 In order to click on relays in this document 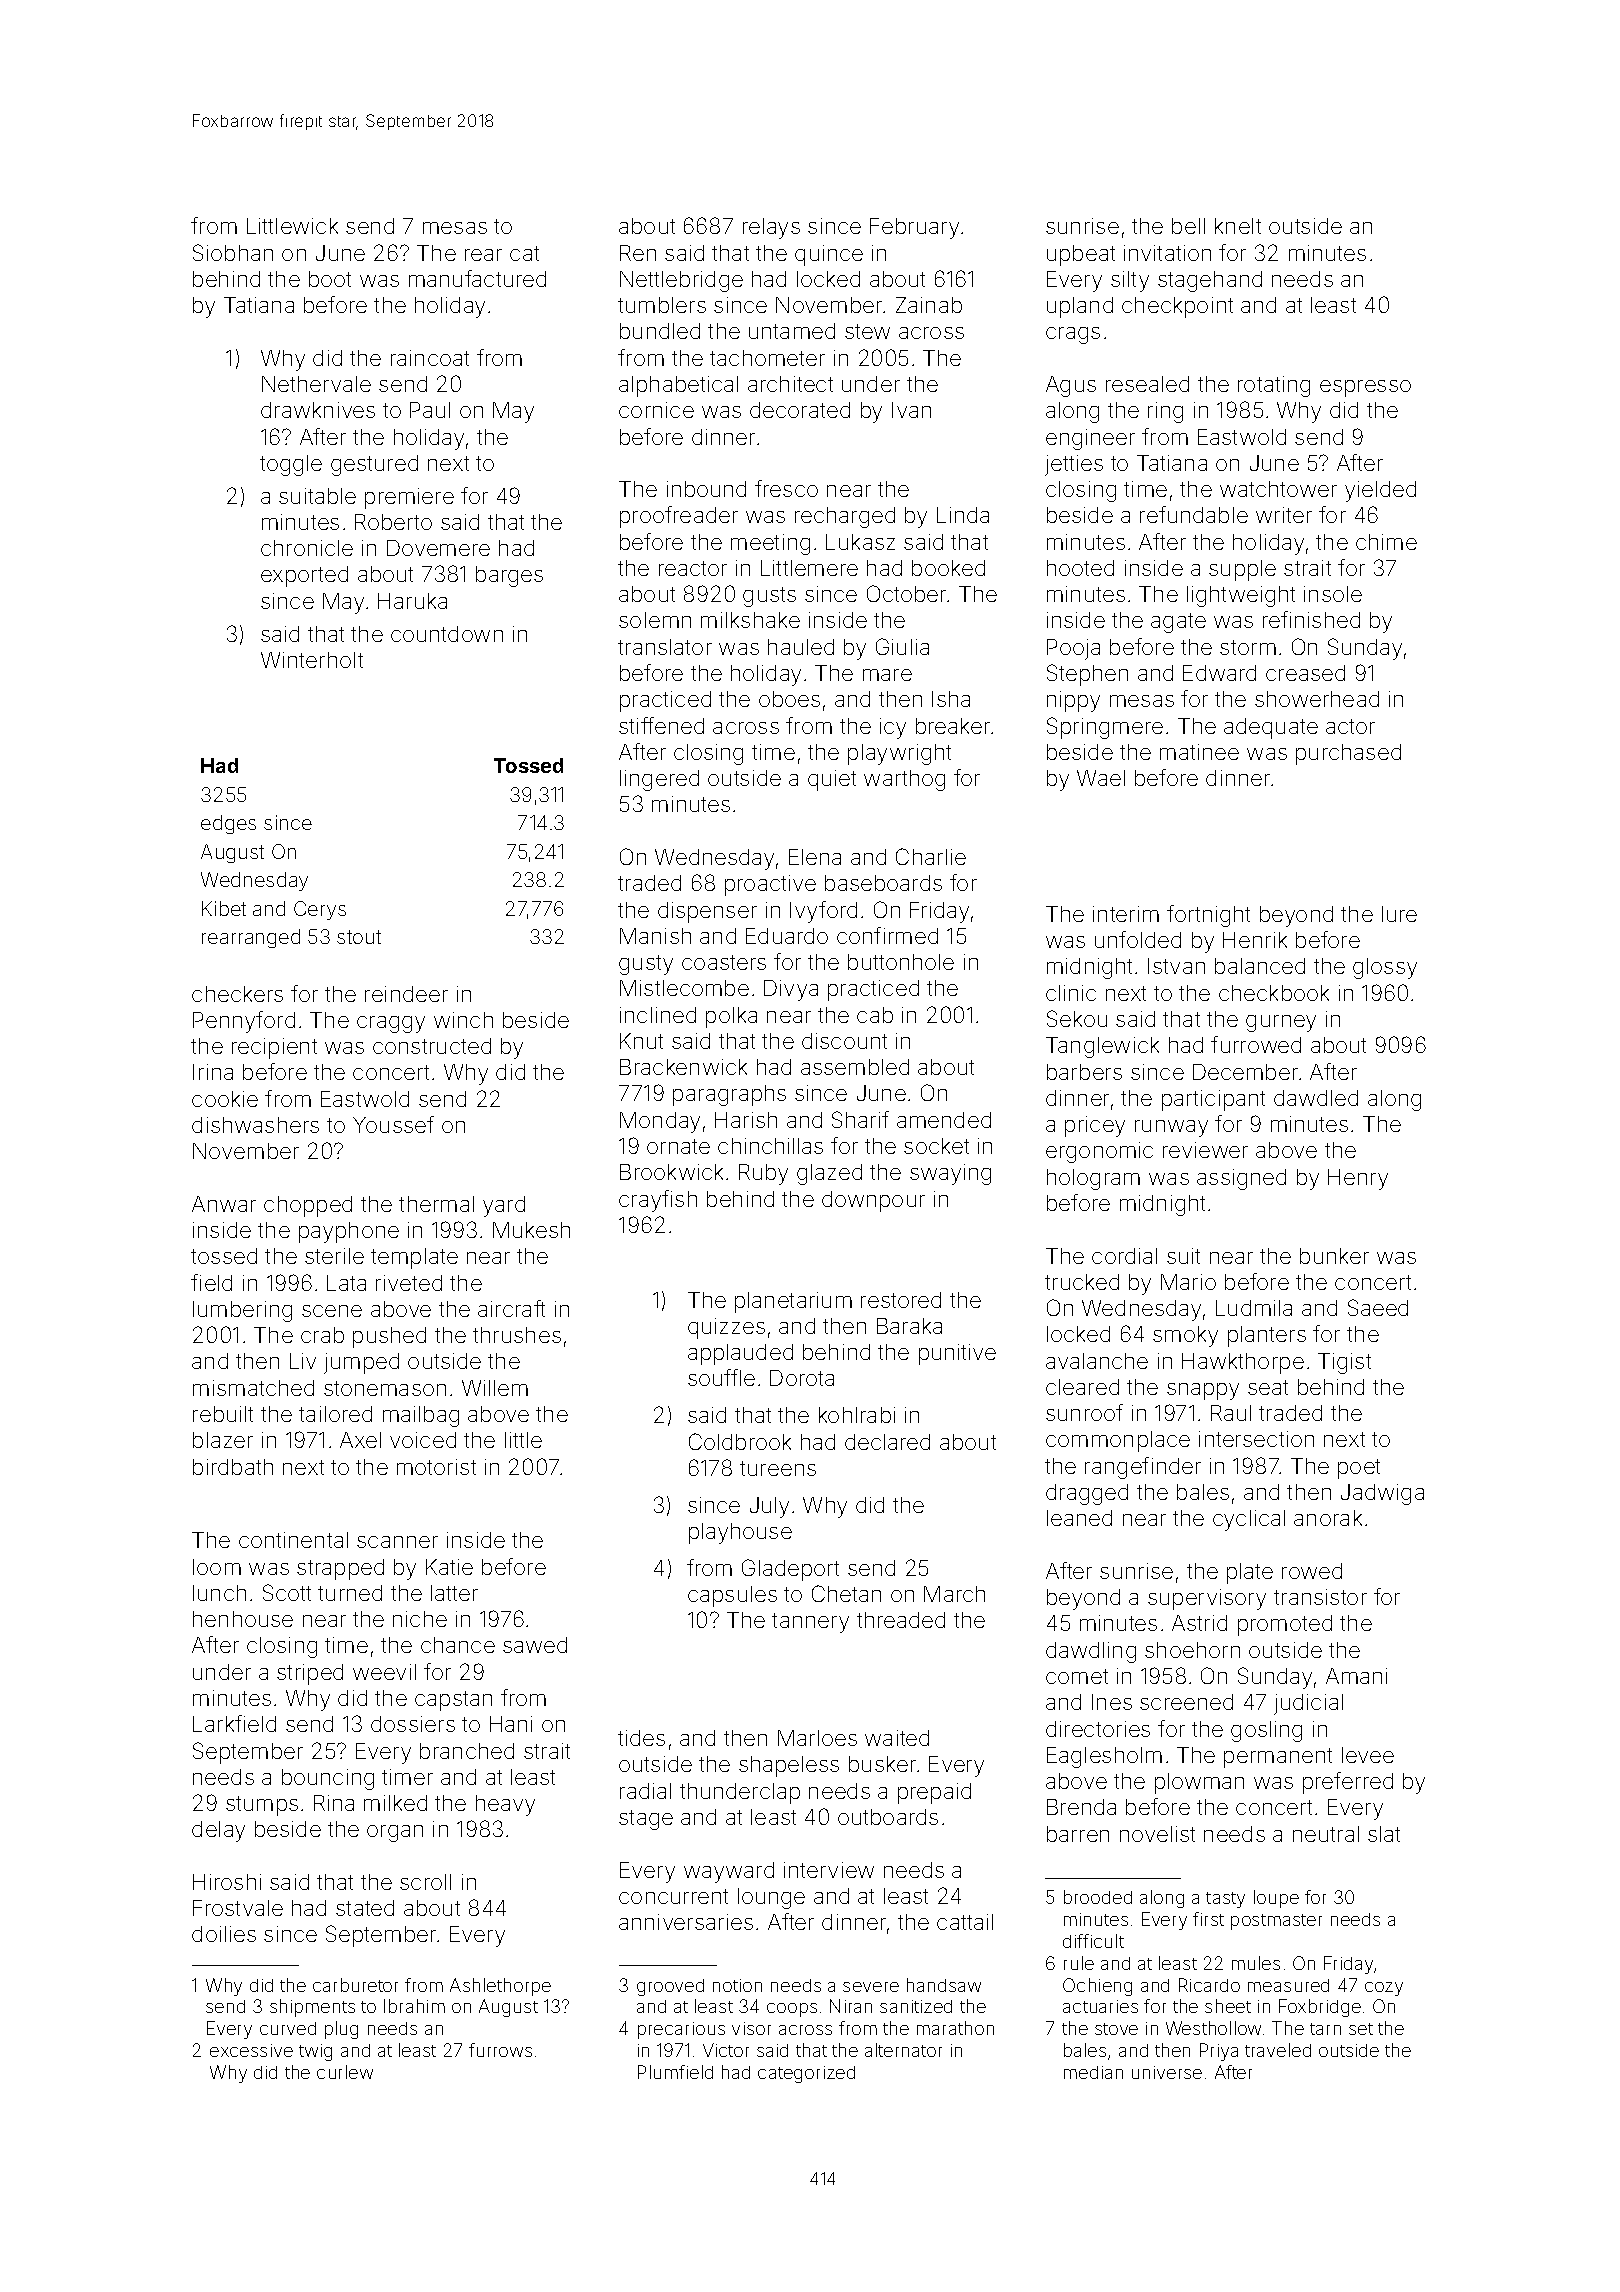, I will do `click(771, 228)`.
